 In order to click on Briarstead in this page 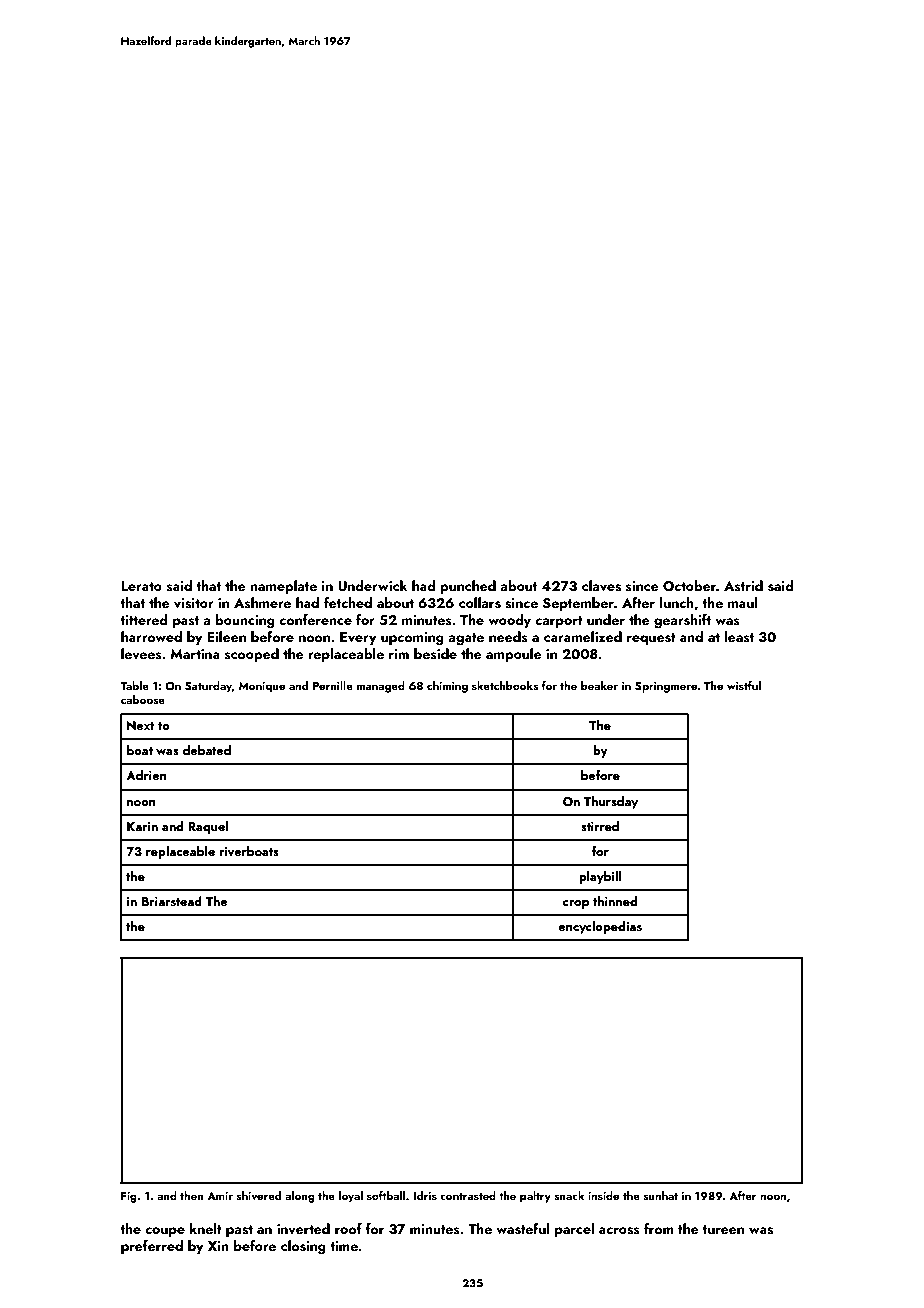, I will do `click(172, 901)`.
